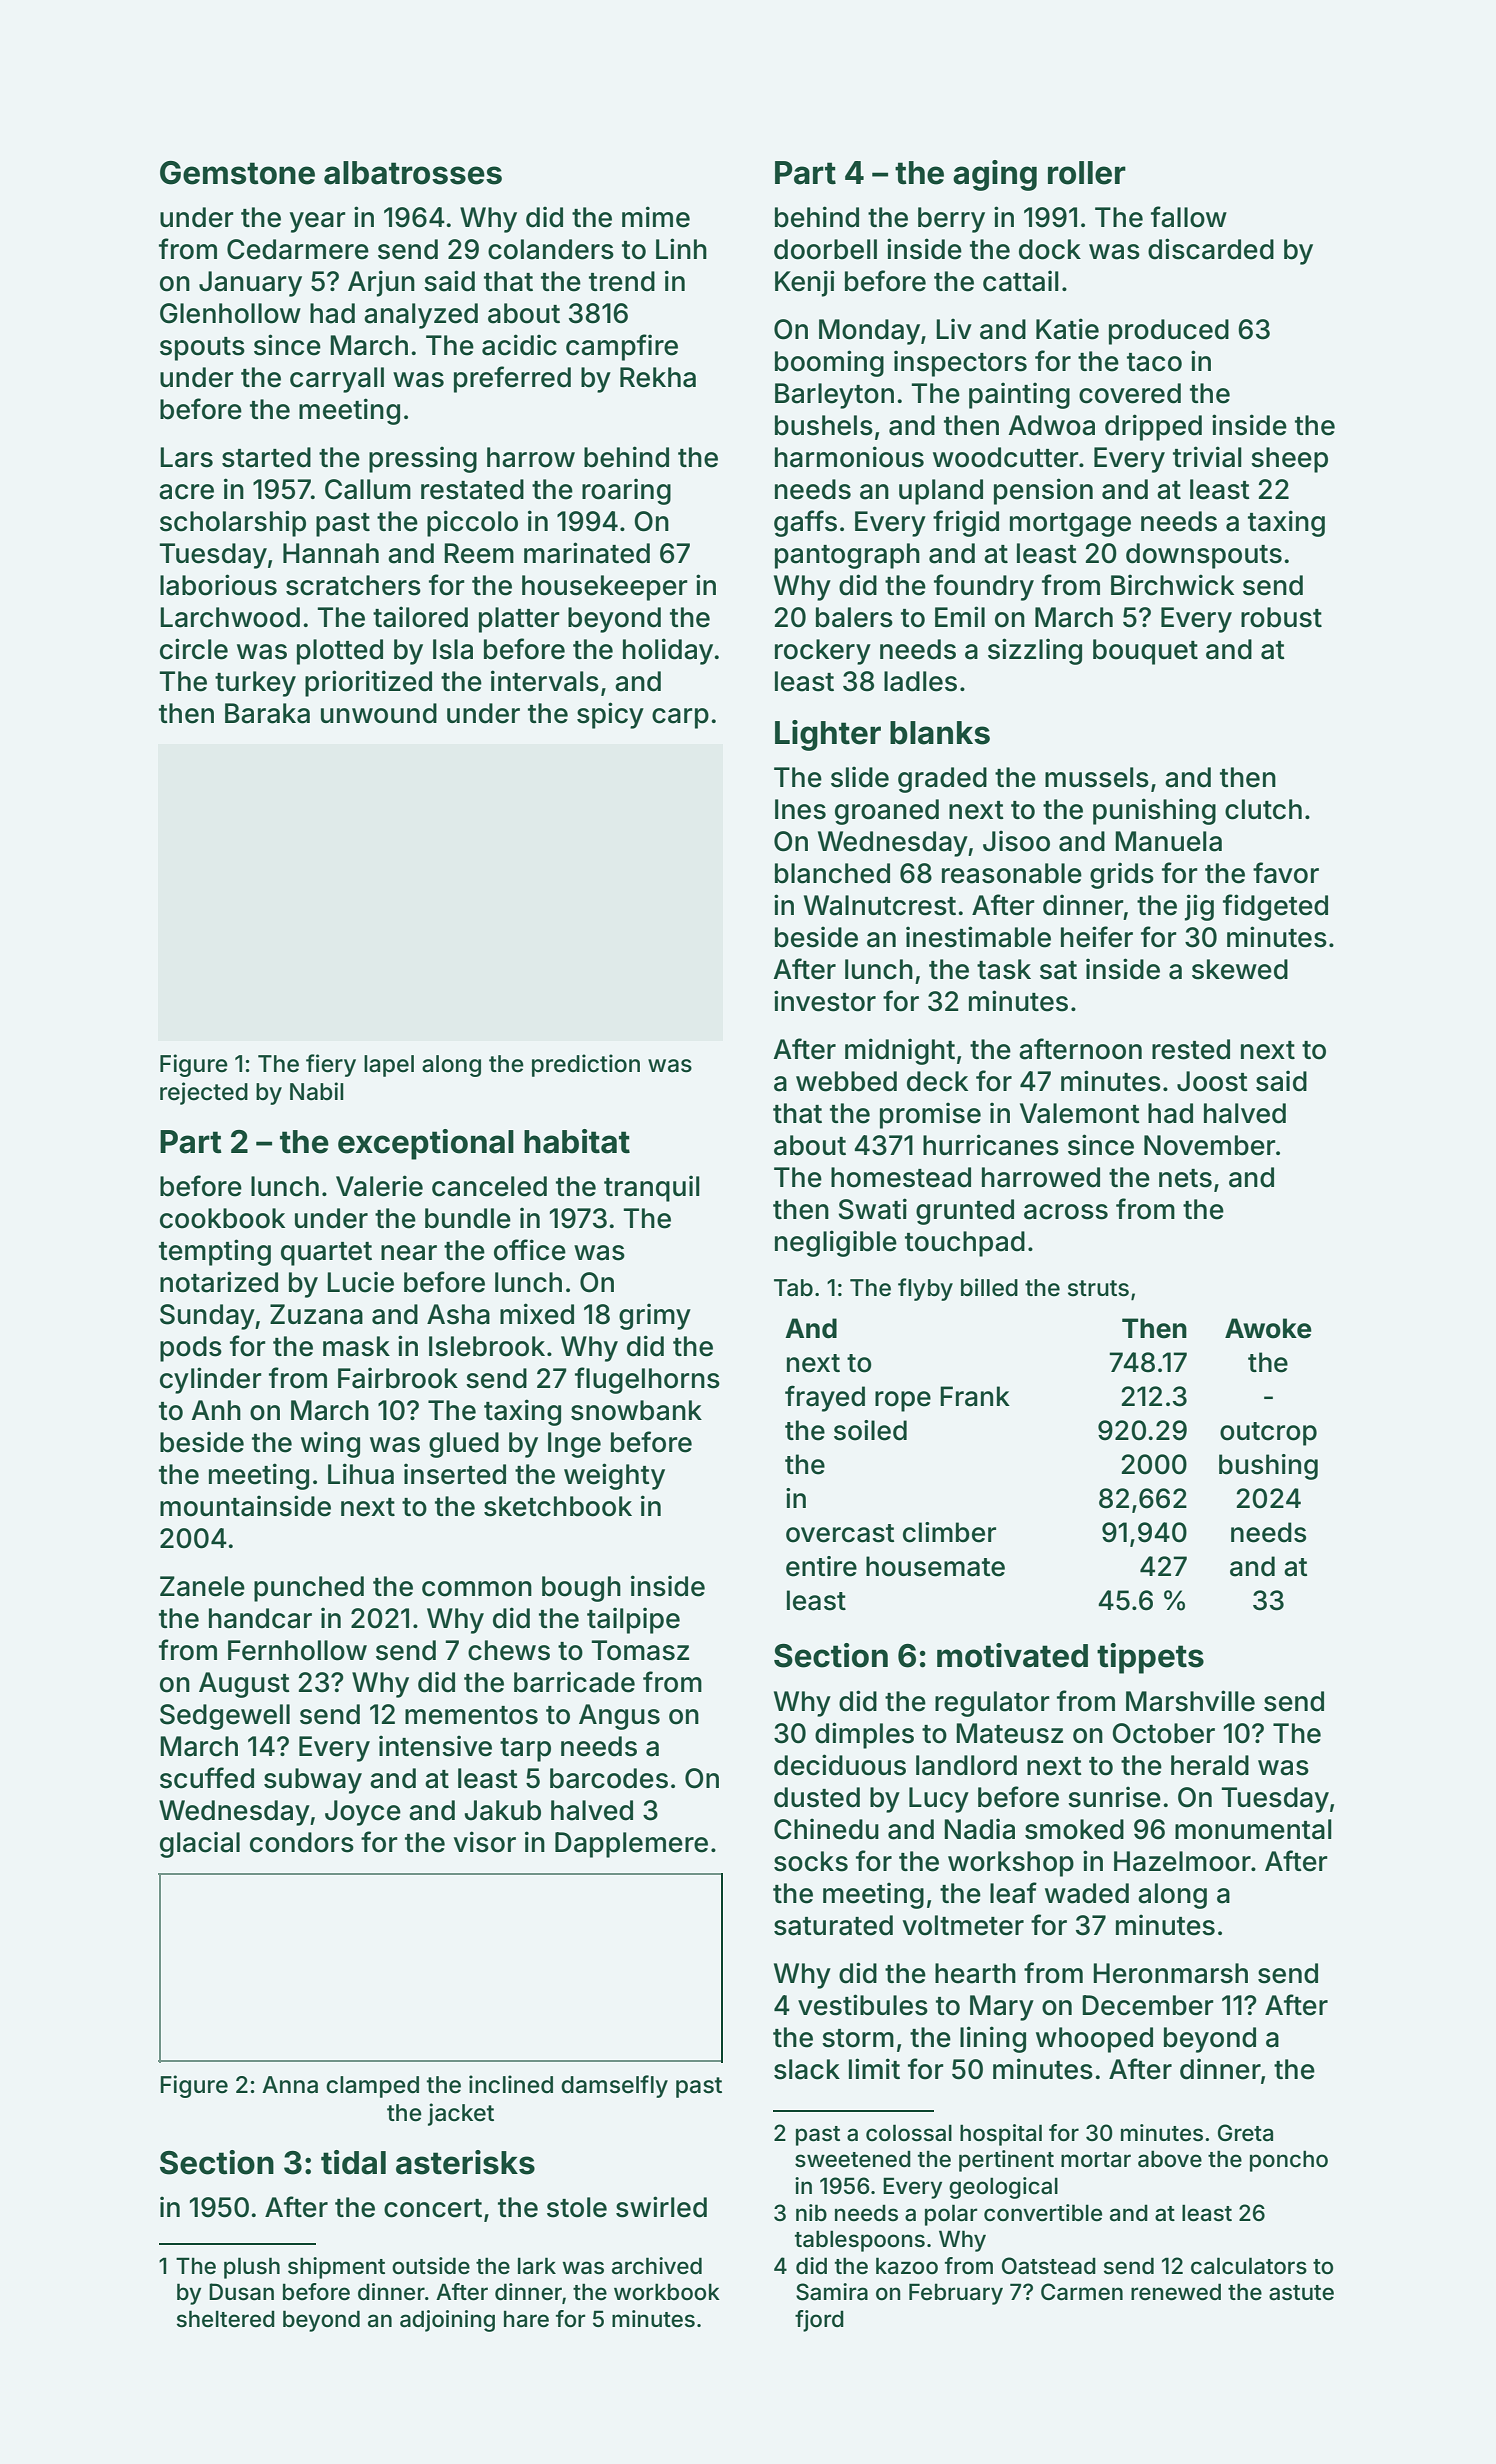 The height and width of the image is (2464, 1496). What do you see at coordinates (805, 523) in the image?
I see `gaffs` at bounding box center [805, 523].
